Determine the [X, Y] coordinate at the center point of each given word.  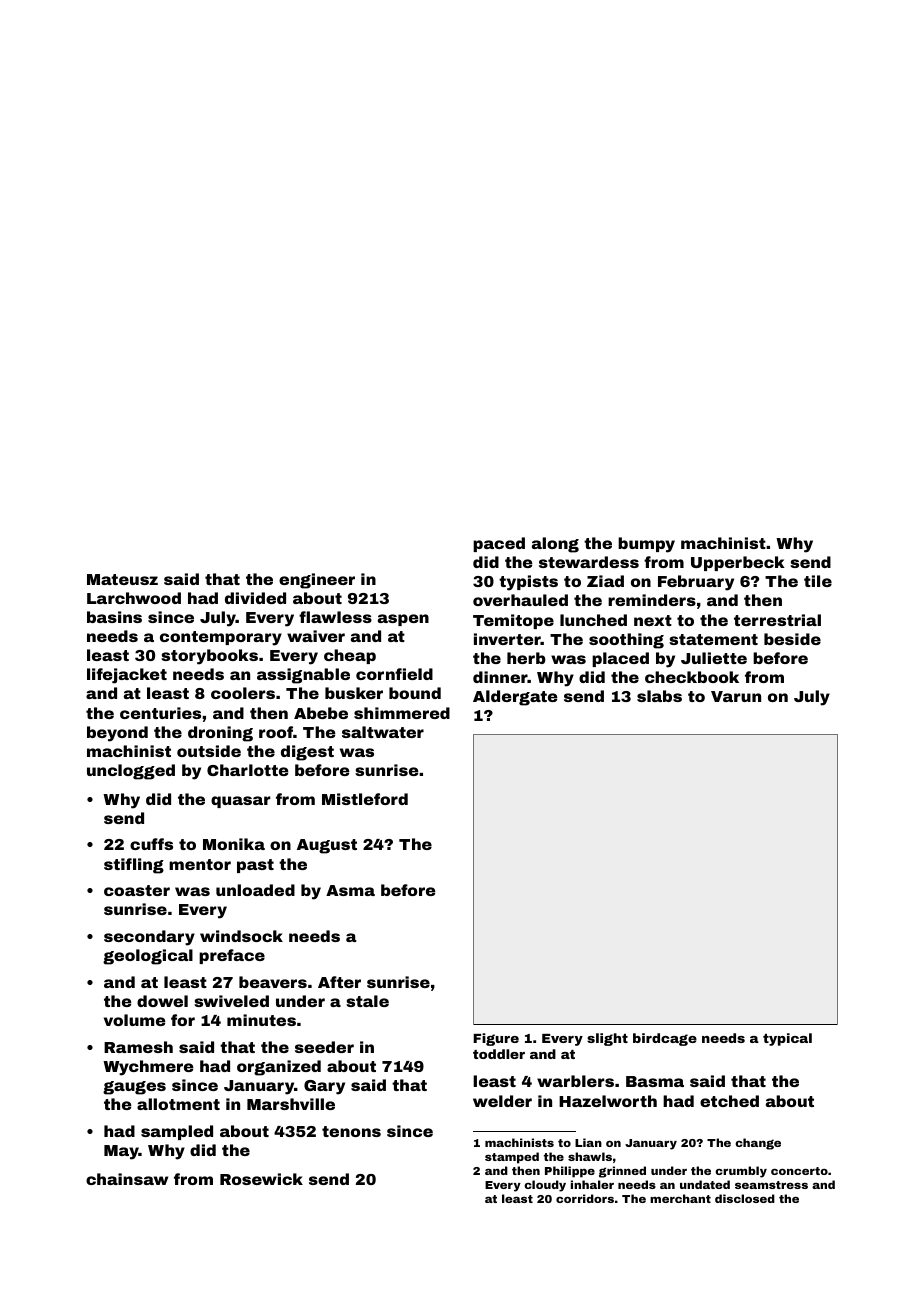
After [339, 982]
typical [787, 1039]
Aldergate [515, 698]
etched [729, 1101]
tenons [351, 1131]
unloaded [255, 890]
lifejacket [127, 676]
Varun [736, 696]
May [121, 1152]
